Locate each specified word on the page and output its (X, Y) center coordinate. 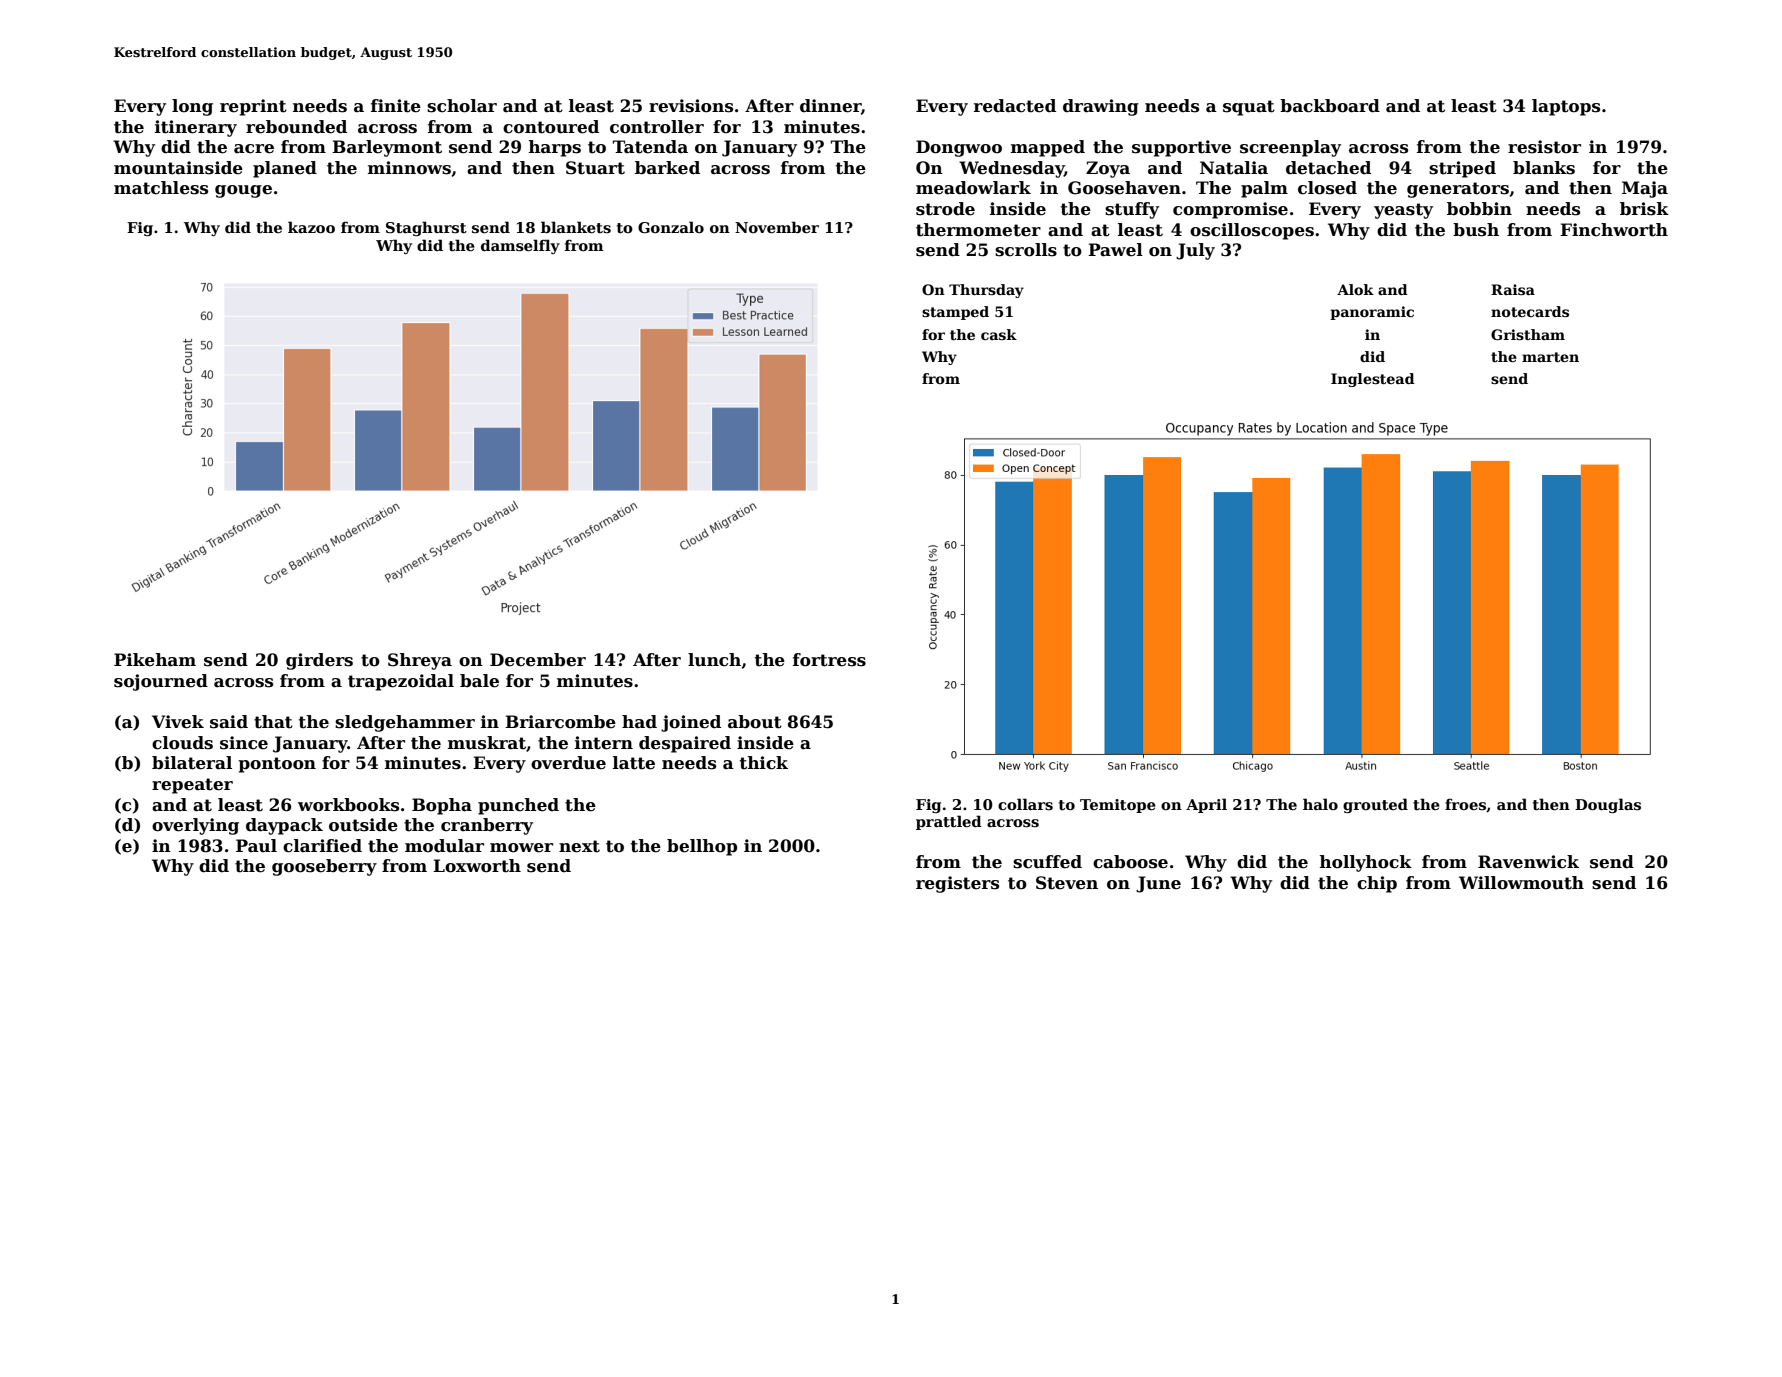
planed (285, 169)
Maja (1645, 189)
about (755, 722)
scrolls (1026, 250)
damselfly (520, 246)
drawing (1101, 107)
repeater (192, 786)
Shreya (420, 661)
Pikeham (155, 660)
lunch (714, 660)
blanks (1544, 168)
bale (479, 681)
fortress (829, 660)
